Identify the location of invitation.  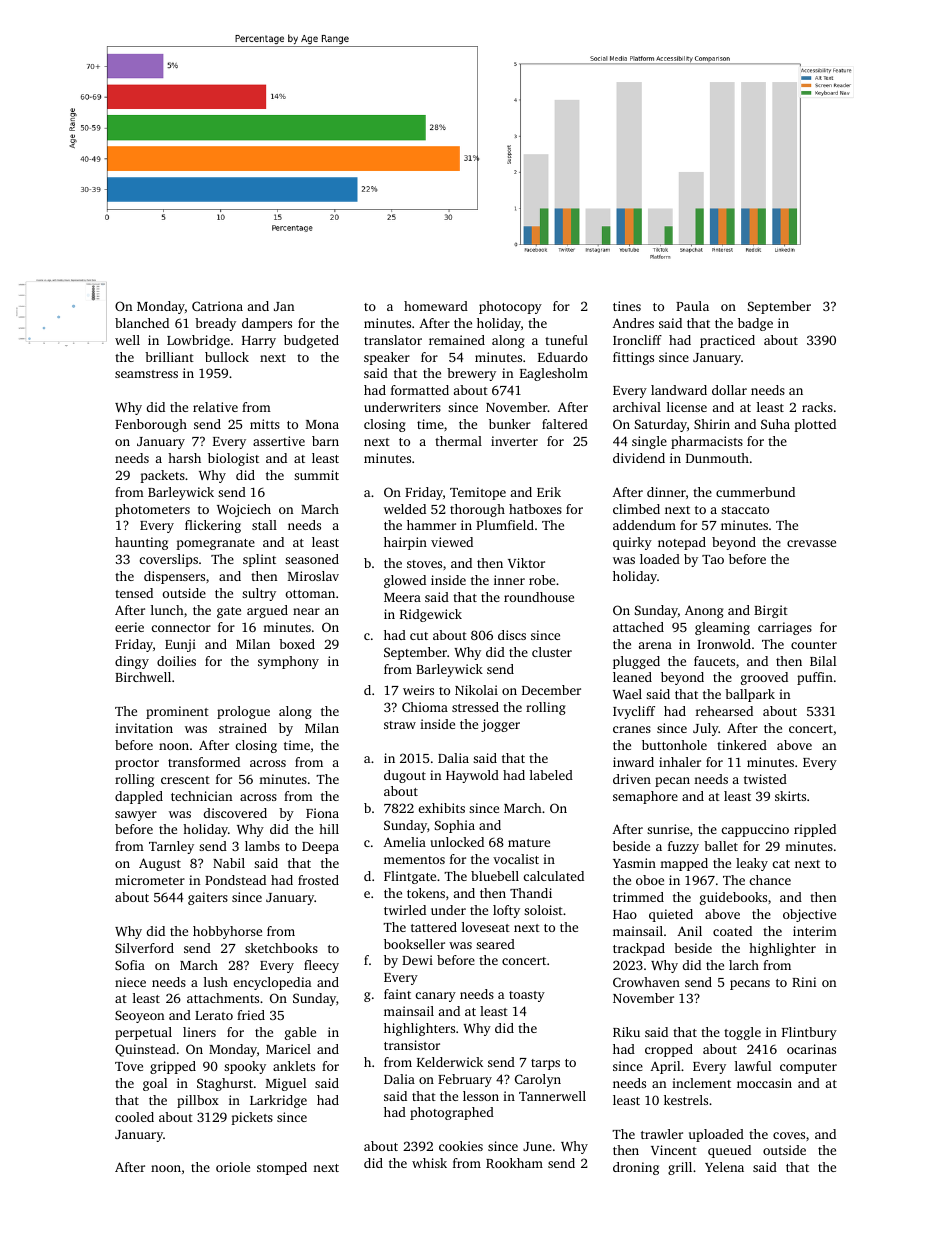
(144, 728).
